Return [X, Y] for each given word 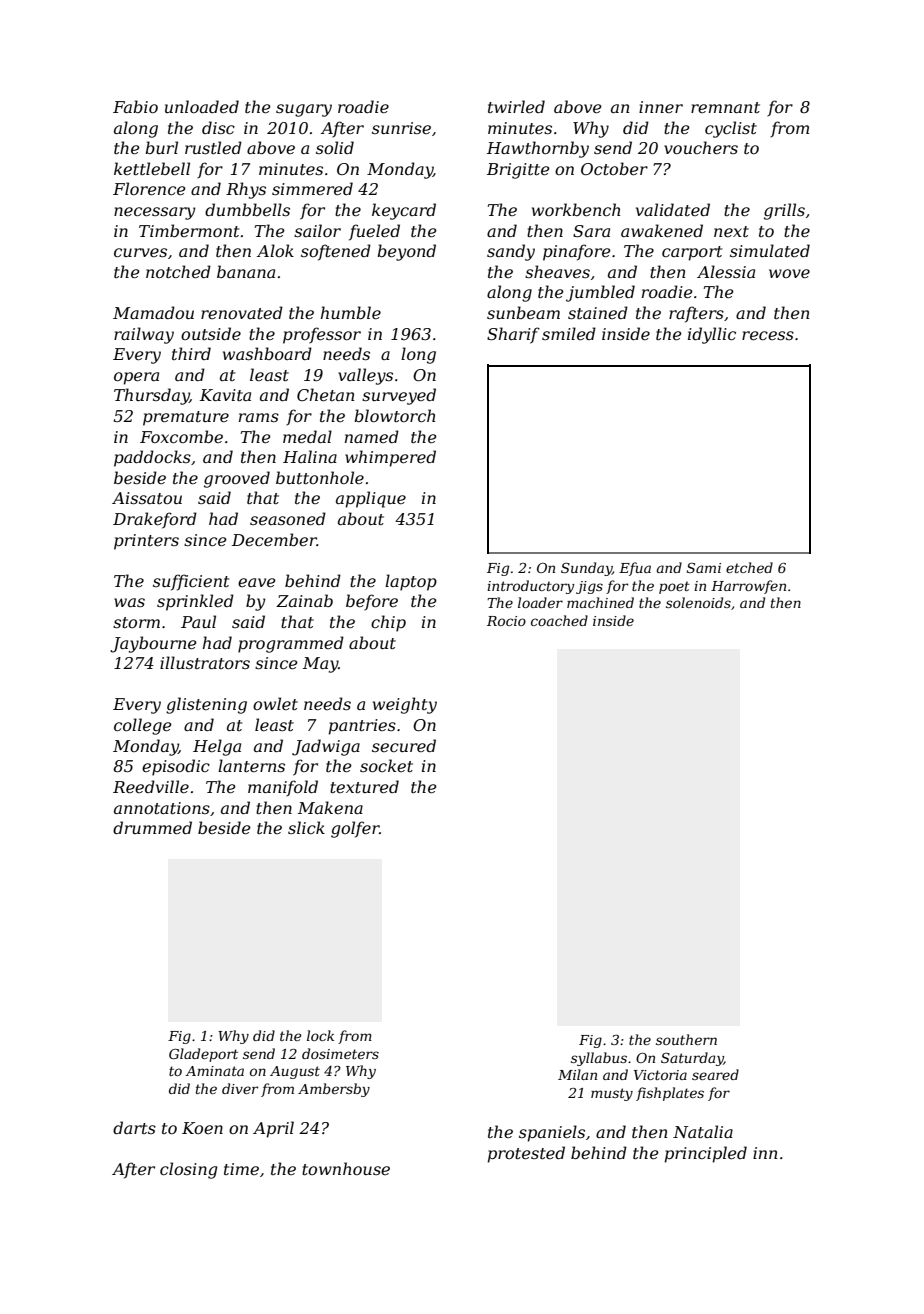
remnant [725, 107]
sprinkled [195, 602]
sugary [304, 110]
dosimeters [340, 1053]
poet [674, 587]
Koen [202, 1128]
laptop [411, 582]
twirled [516, 106]
